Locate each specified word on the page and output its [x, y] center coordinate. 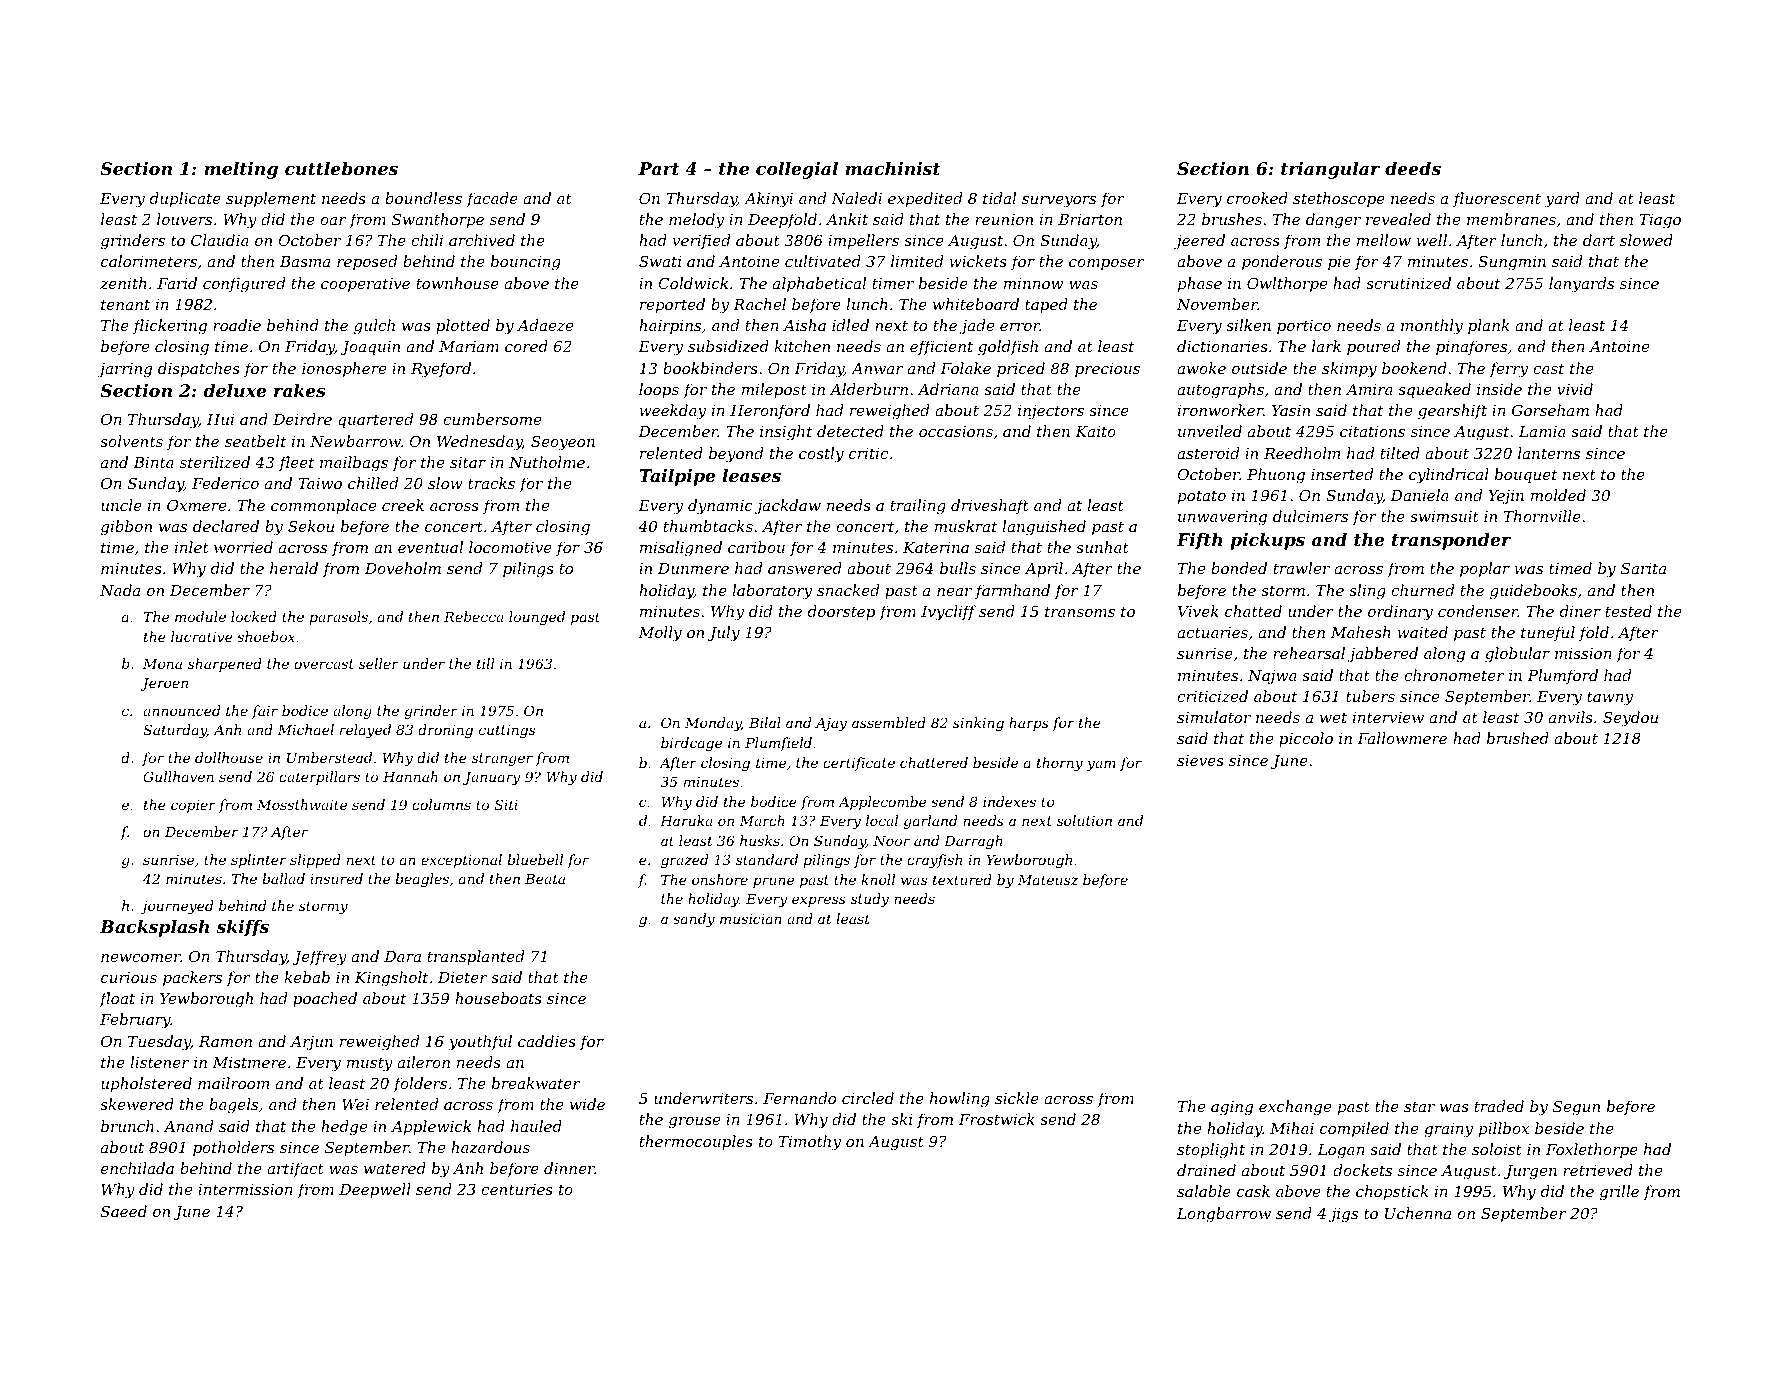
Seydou [1630, 719]
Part [658, 168]
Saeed [124, 1211]
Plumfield [778, 744]
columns [441, 804]
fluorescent [1497, 199]
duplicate [185, 199]
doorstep [841, 612]
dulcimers [1310, 516]
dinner [569, 1168]
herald [294, 568]
